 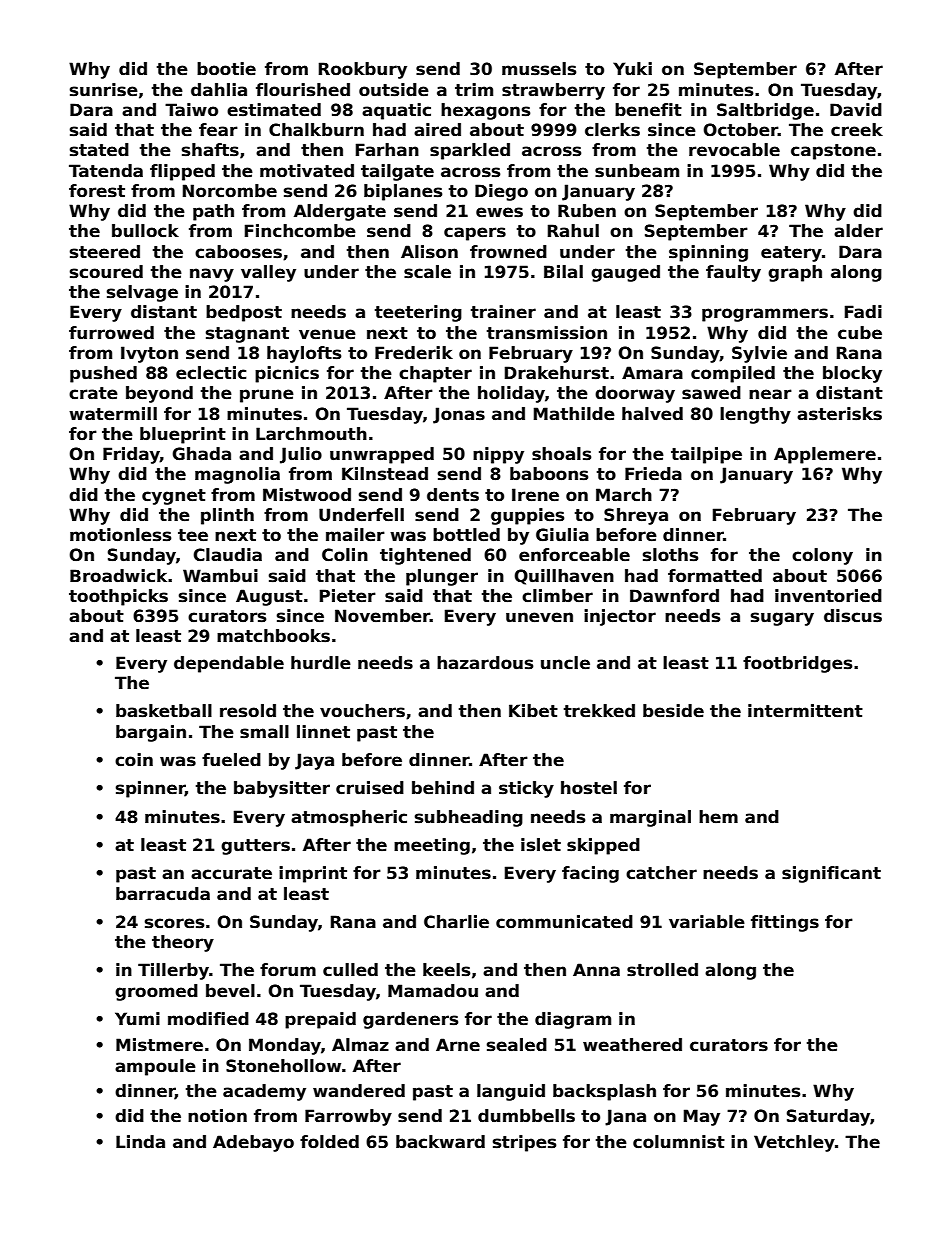 I want to click on hem, so click(x=718, y=817).
